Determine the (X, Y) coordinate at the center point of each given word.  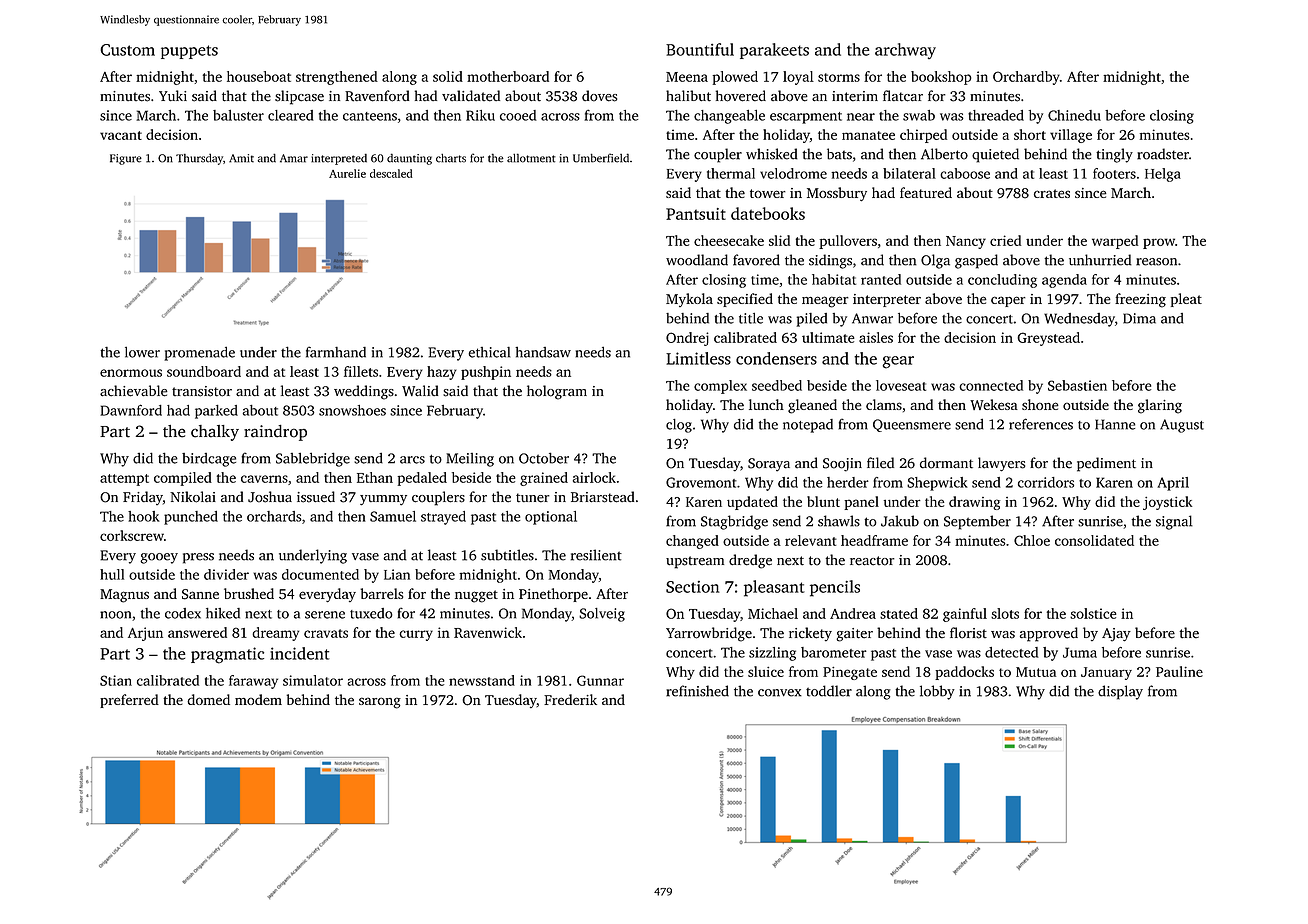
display (1120, 692)
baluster (238, 115)
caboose (965, 173)
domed (208, 699)
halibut (688, 96)
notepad (808, 426)
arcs (412, 460)
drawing (974, 503)
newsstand (482, 680)
